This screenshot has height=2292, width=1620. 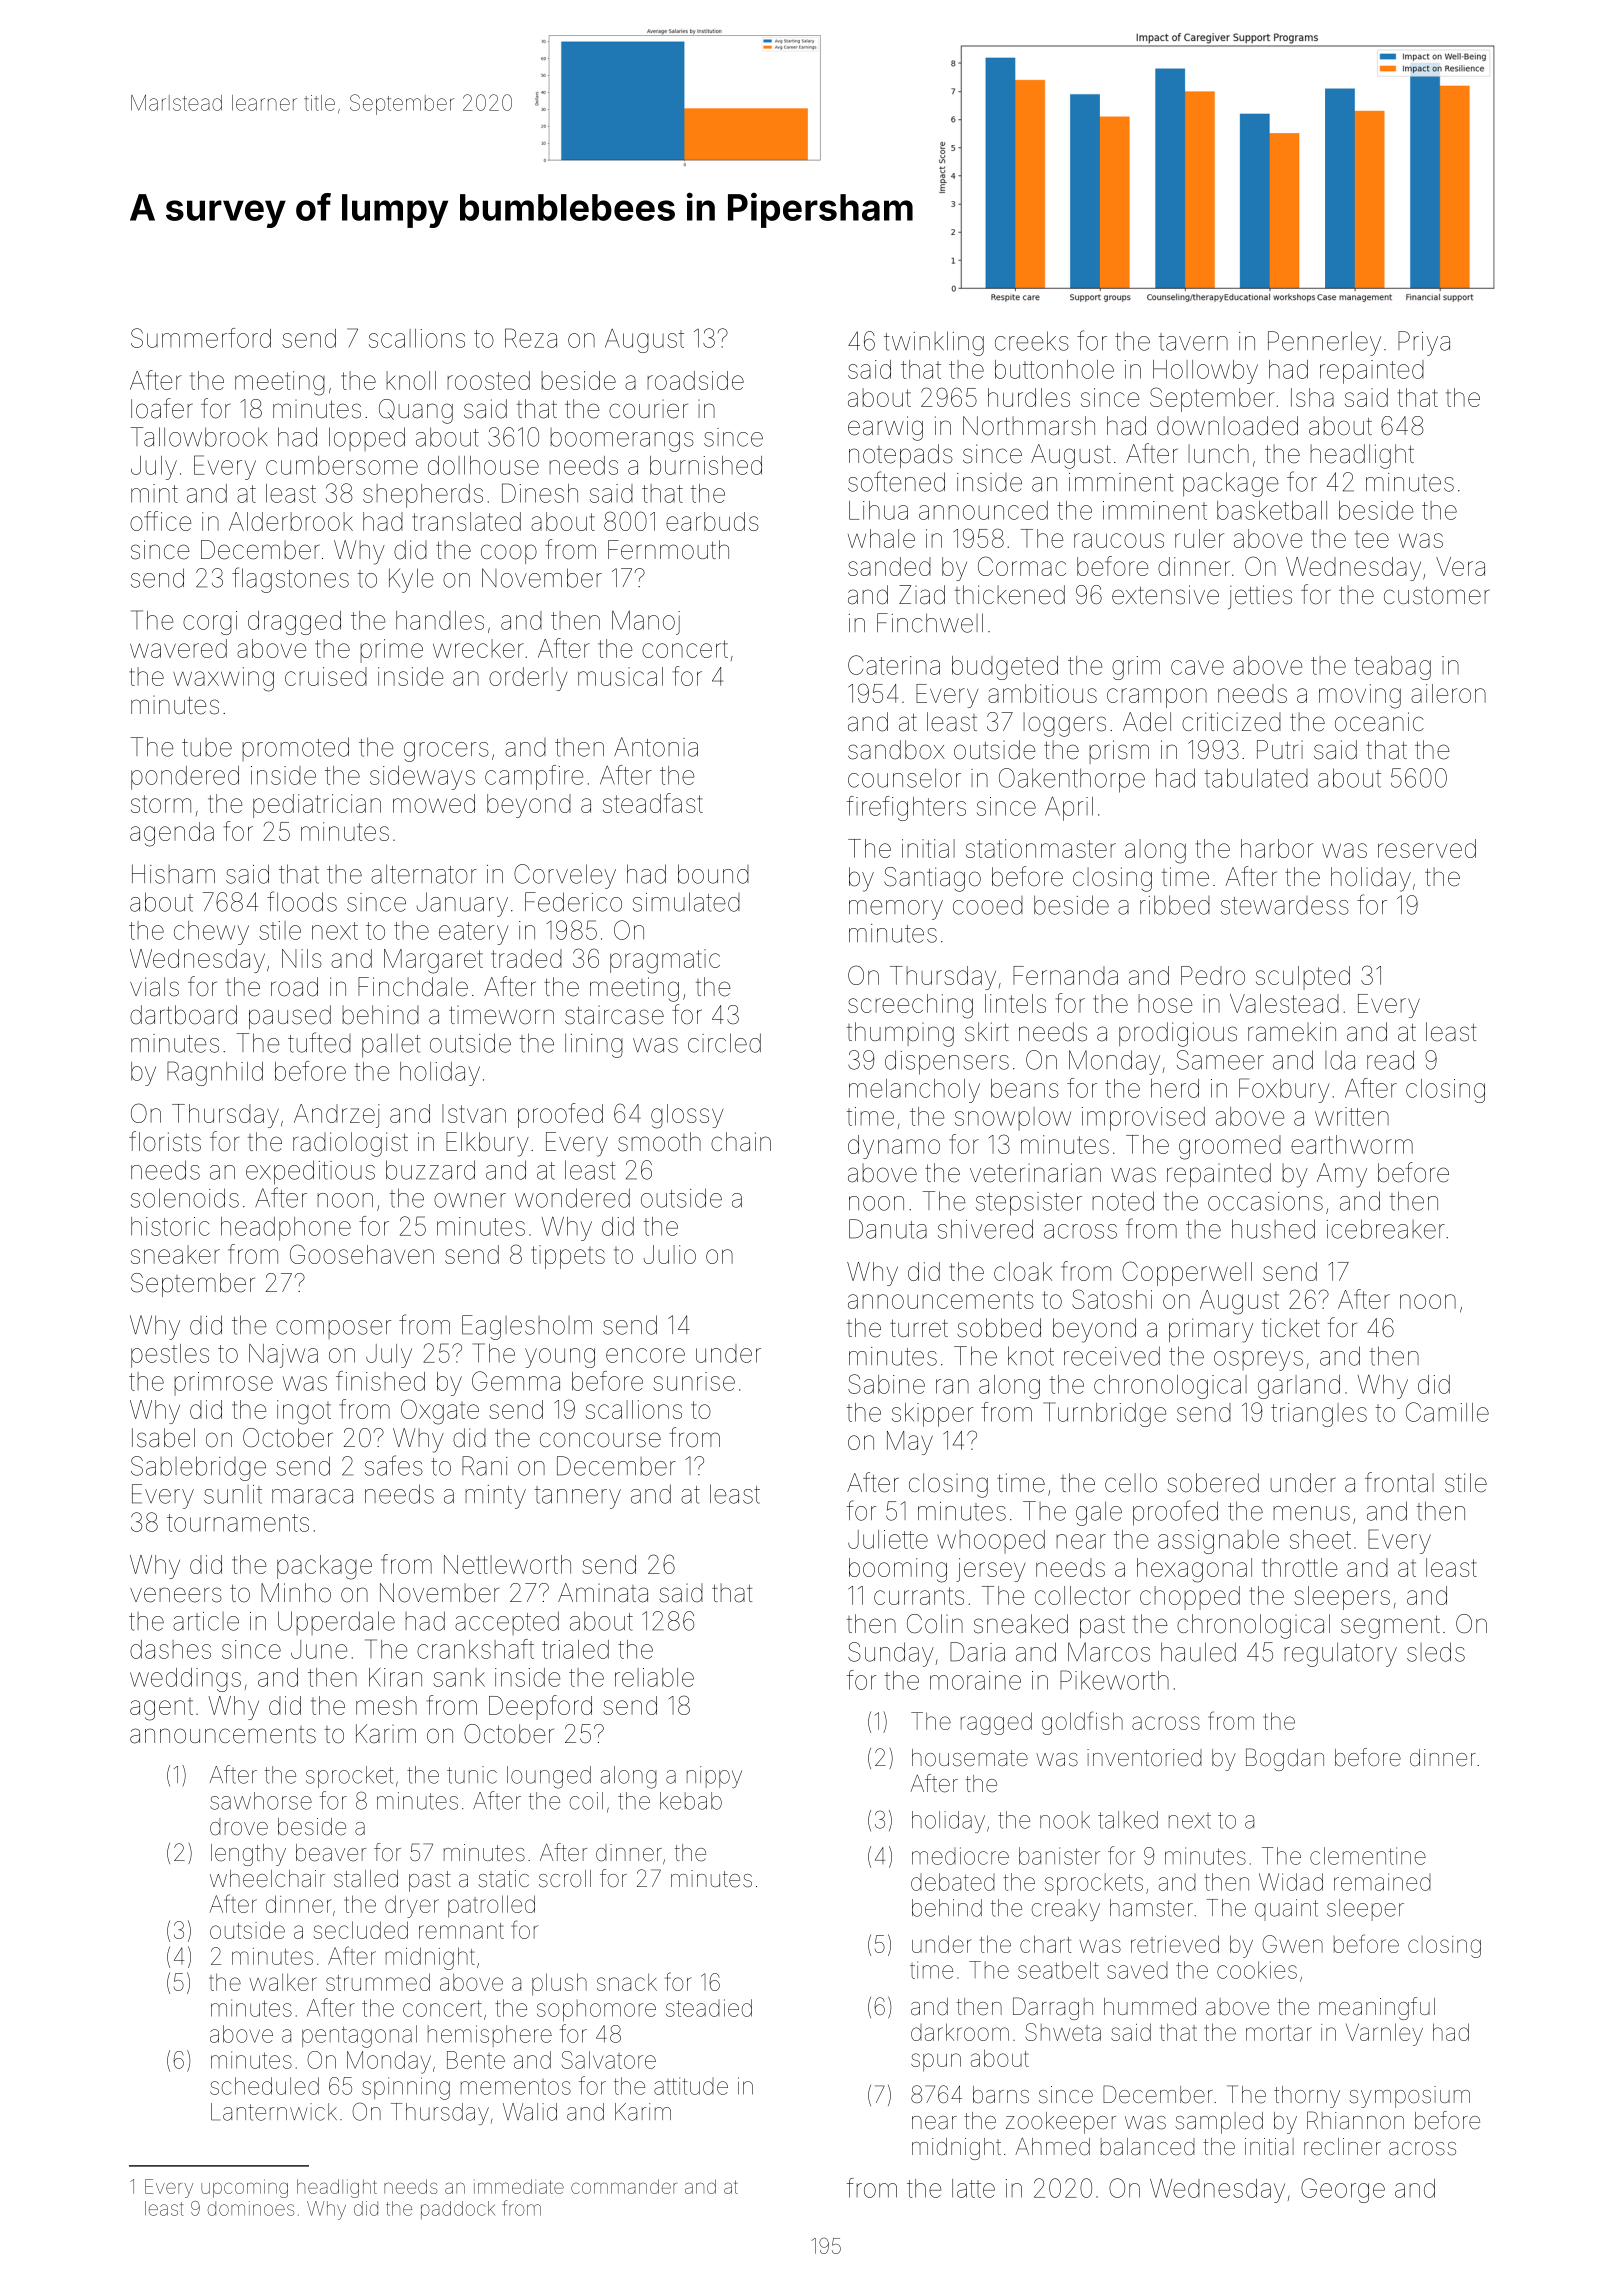 What do you see at coordinates (624, 2186) in the screenshot?
I see `commander` at bounding box center [624, 2186].
